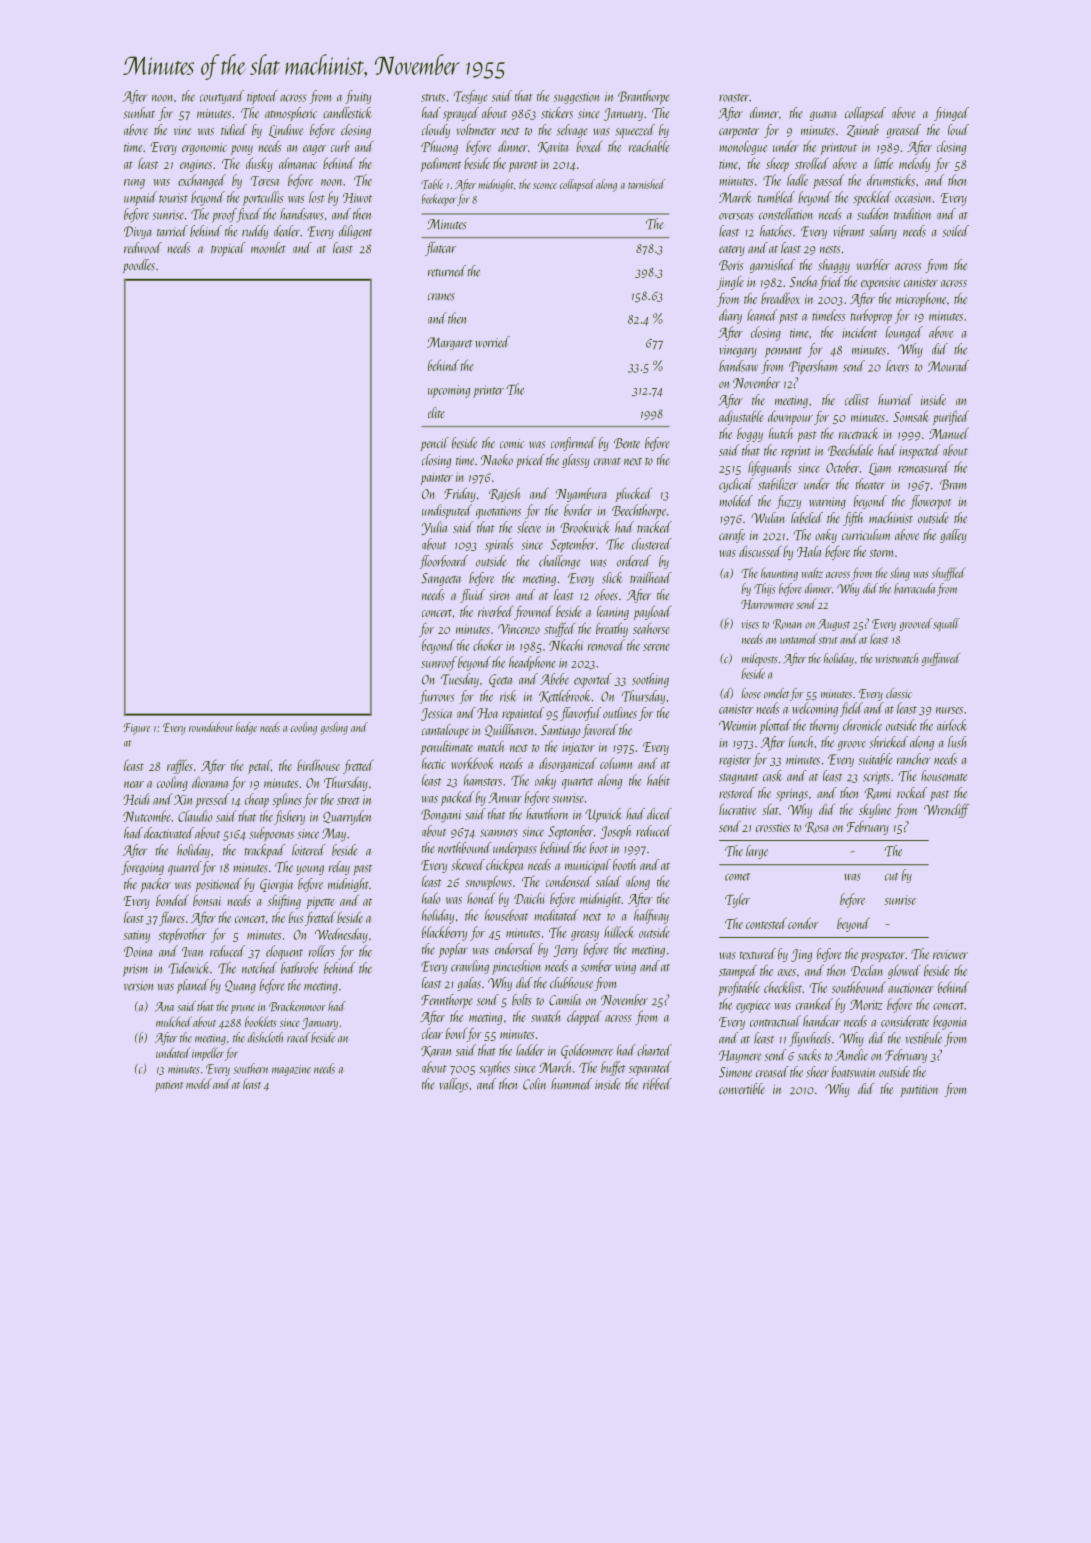  Describe the element at coordinates (199, 1083) in the screenshot. I see `model` at that location.
